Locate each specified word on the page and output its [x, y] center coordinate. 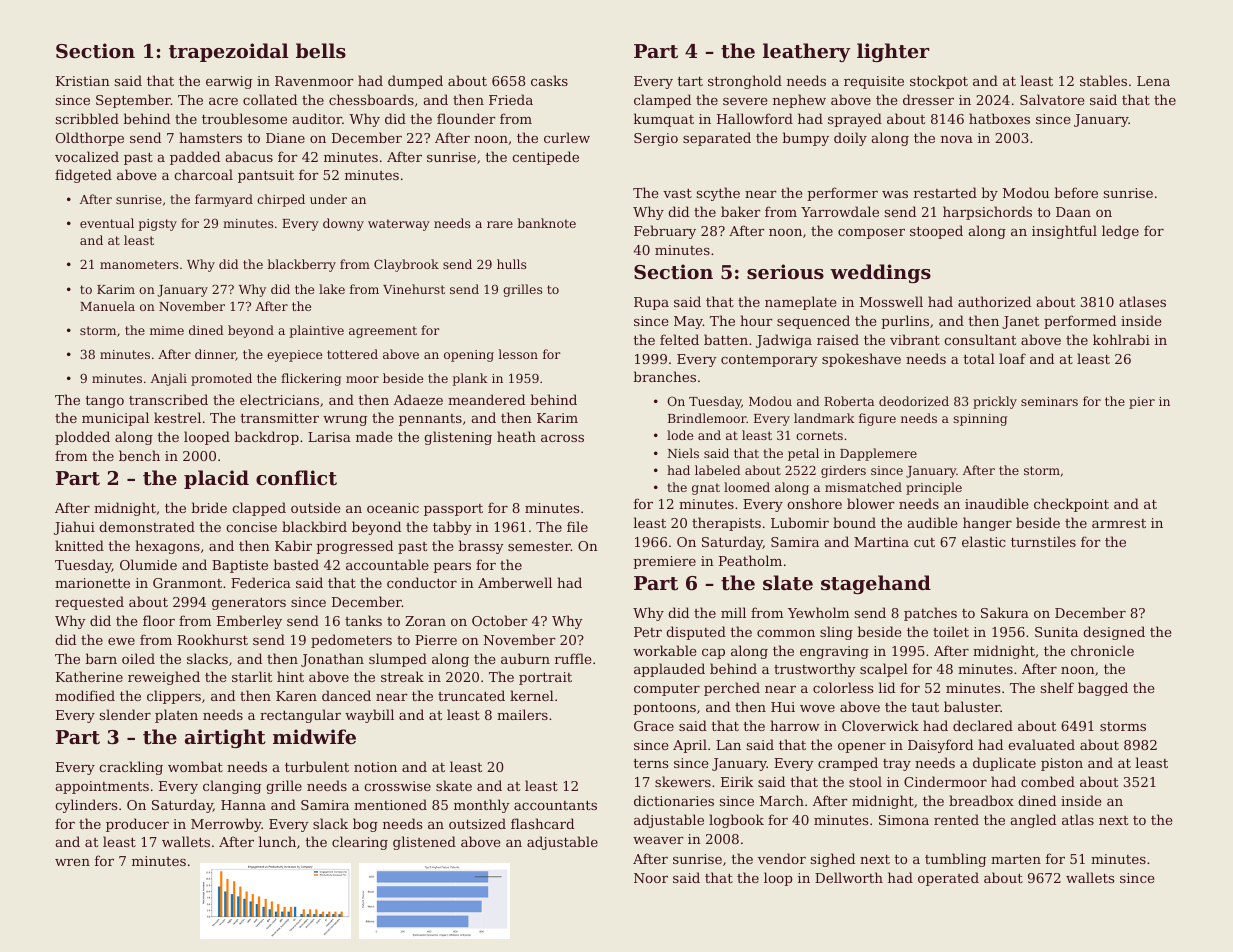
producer [137, 825]
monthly [482, 806]
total [979, 358]
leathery [807, 52]
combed [1048, 781]
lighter [893, 52]
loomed [747, 487]
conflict [296, 478]
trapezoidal [229, 52]
